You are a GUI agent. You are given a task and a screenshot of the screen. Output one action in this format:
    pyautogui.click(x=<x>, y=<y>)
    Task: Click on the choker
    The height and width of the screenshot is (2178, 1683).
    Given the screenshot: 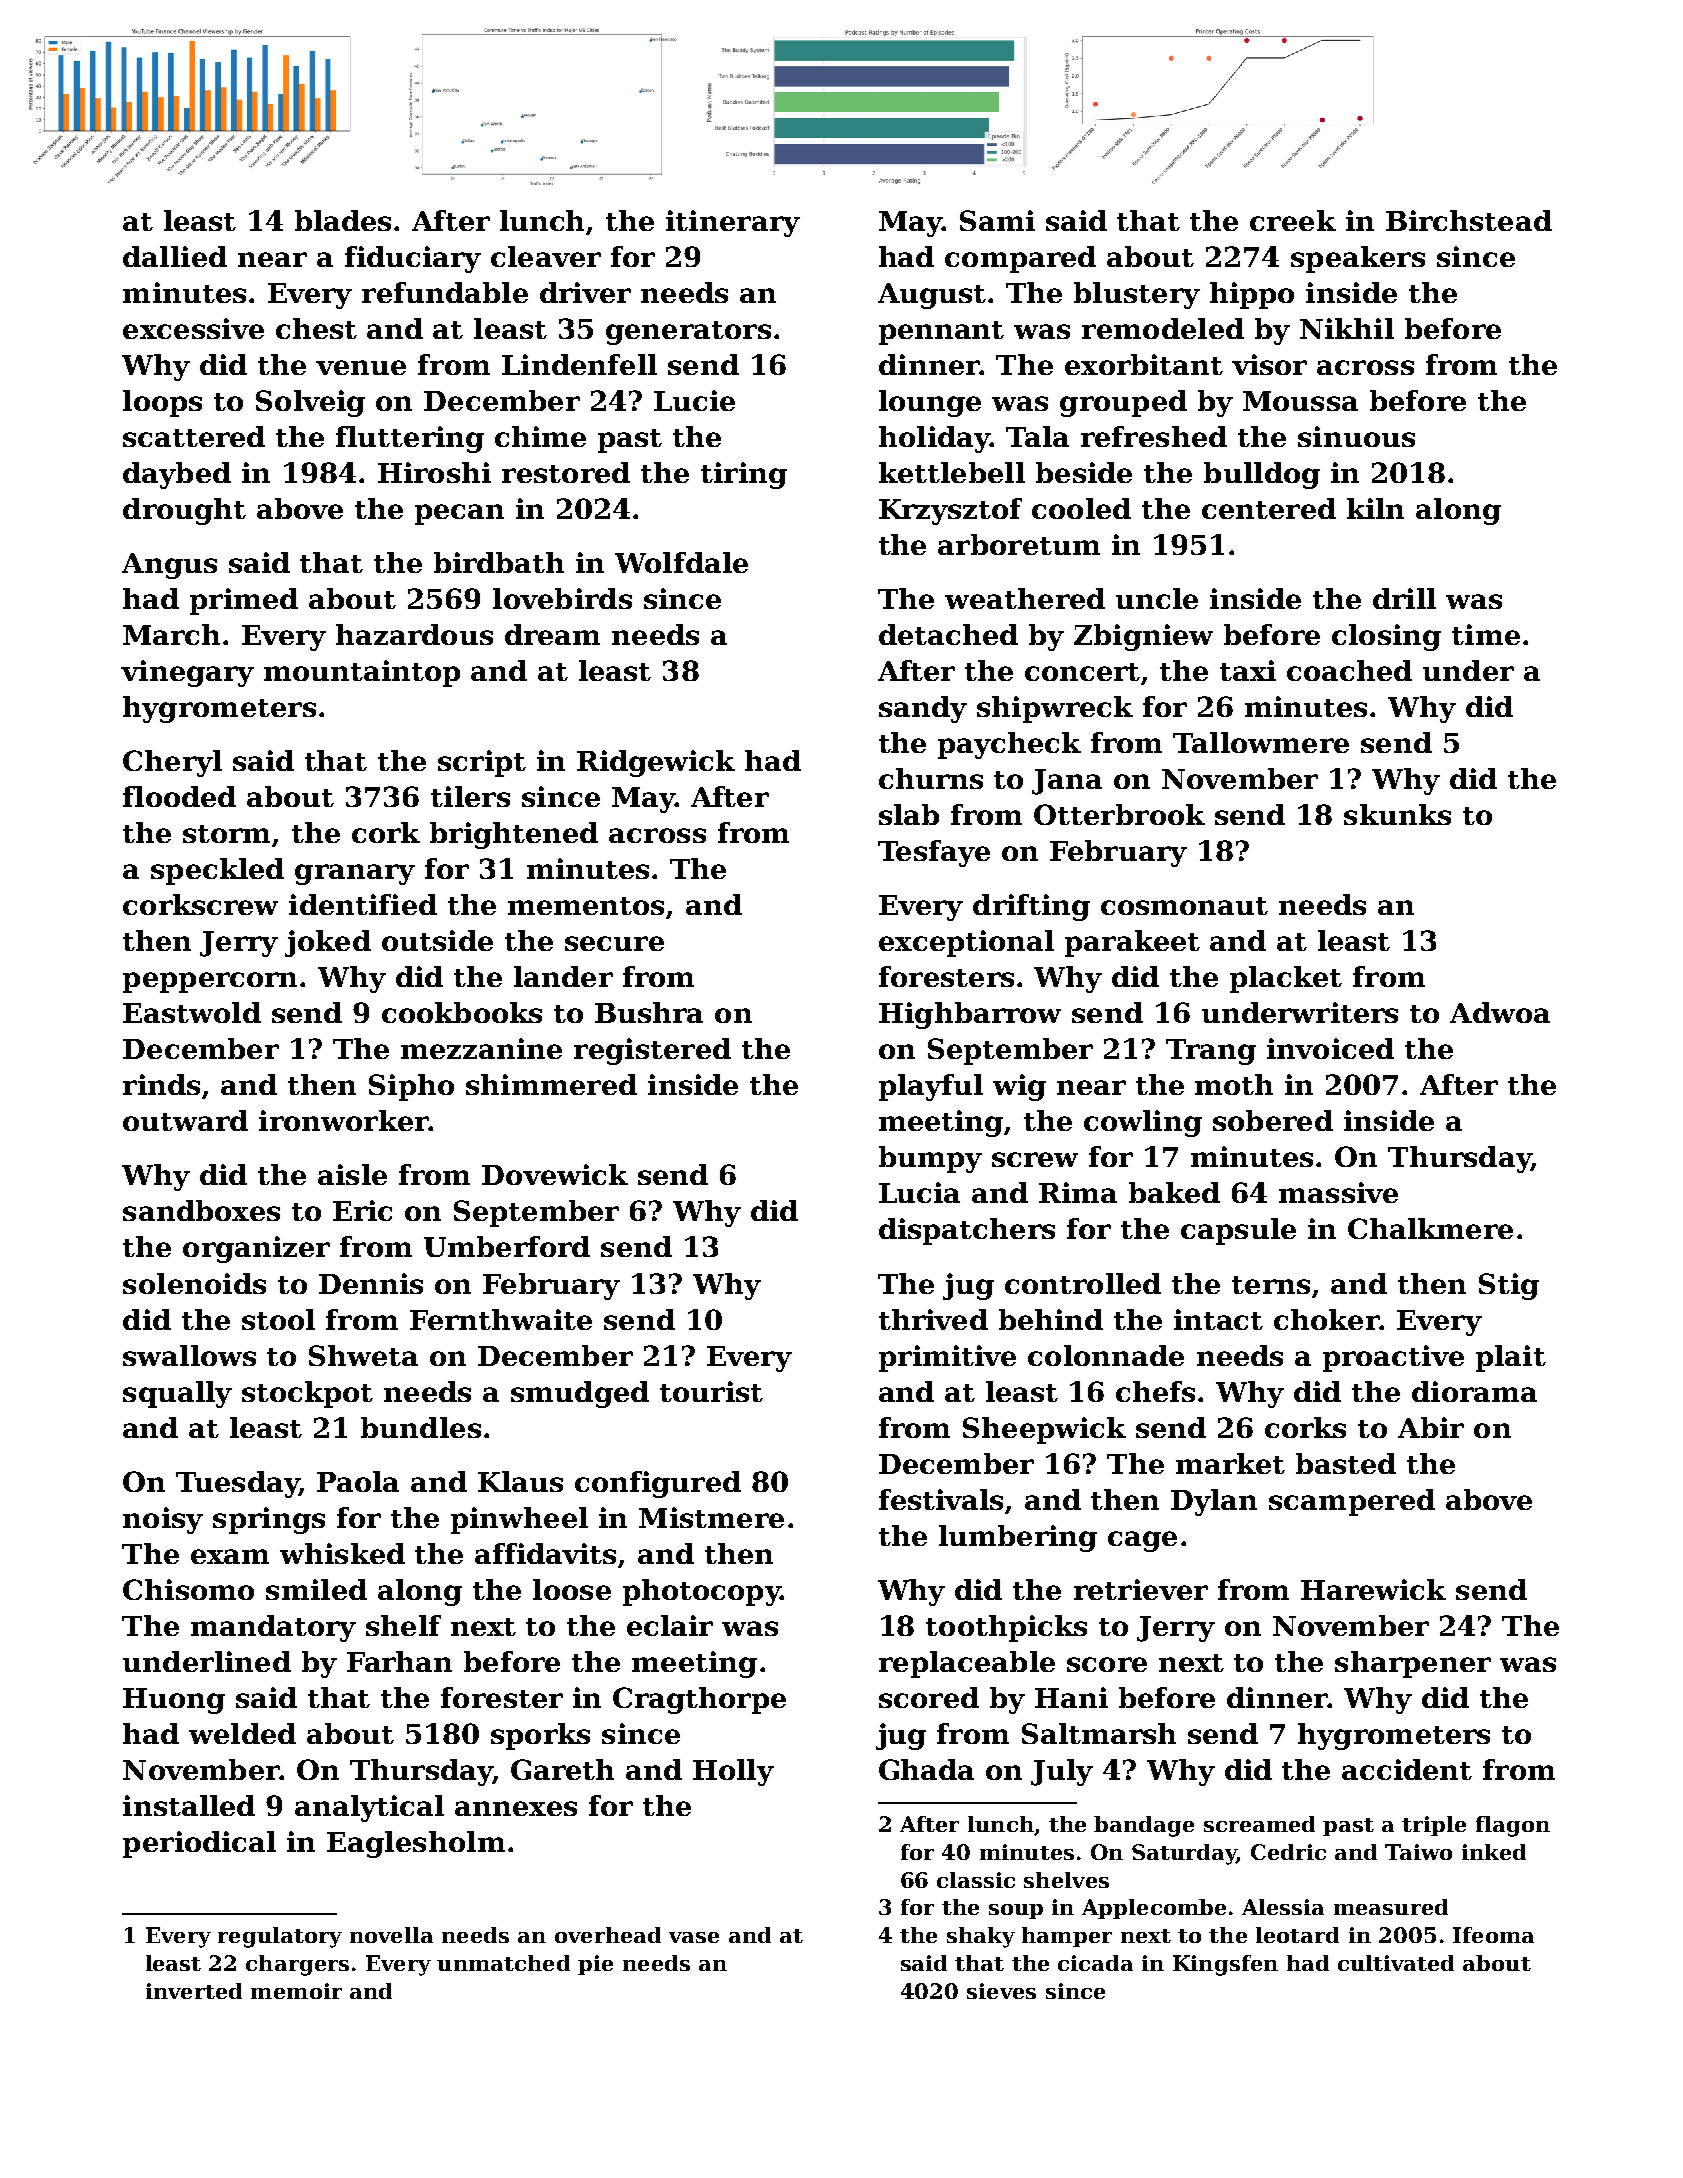 What is the action you would take?
    pyautogui.click(x=1326, y=1319)
